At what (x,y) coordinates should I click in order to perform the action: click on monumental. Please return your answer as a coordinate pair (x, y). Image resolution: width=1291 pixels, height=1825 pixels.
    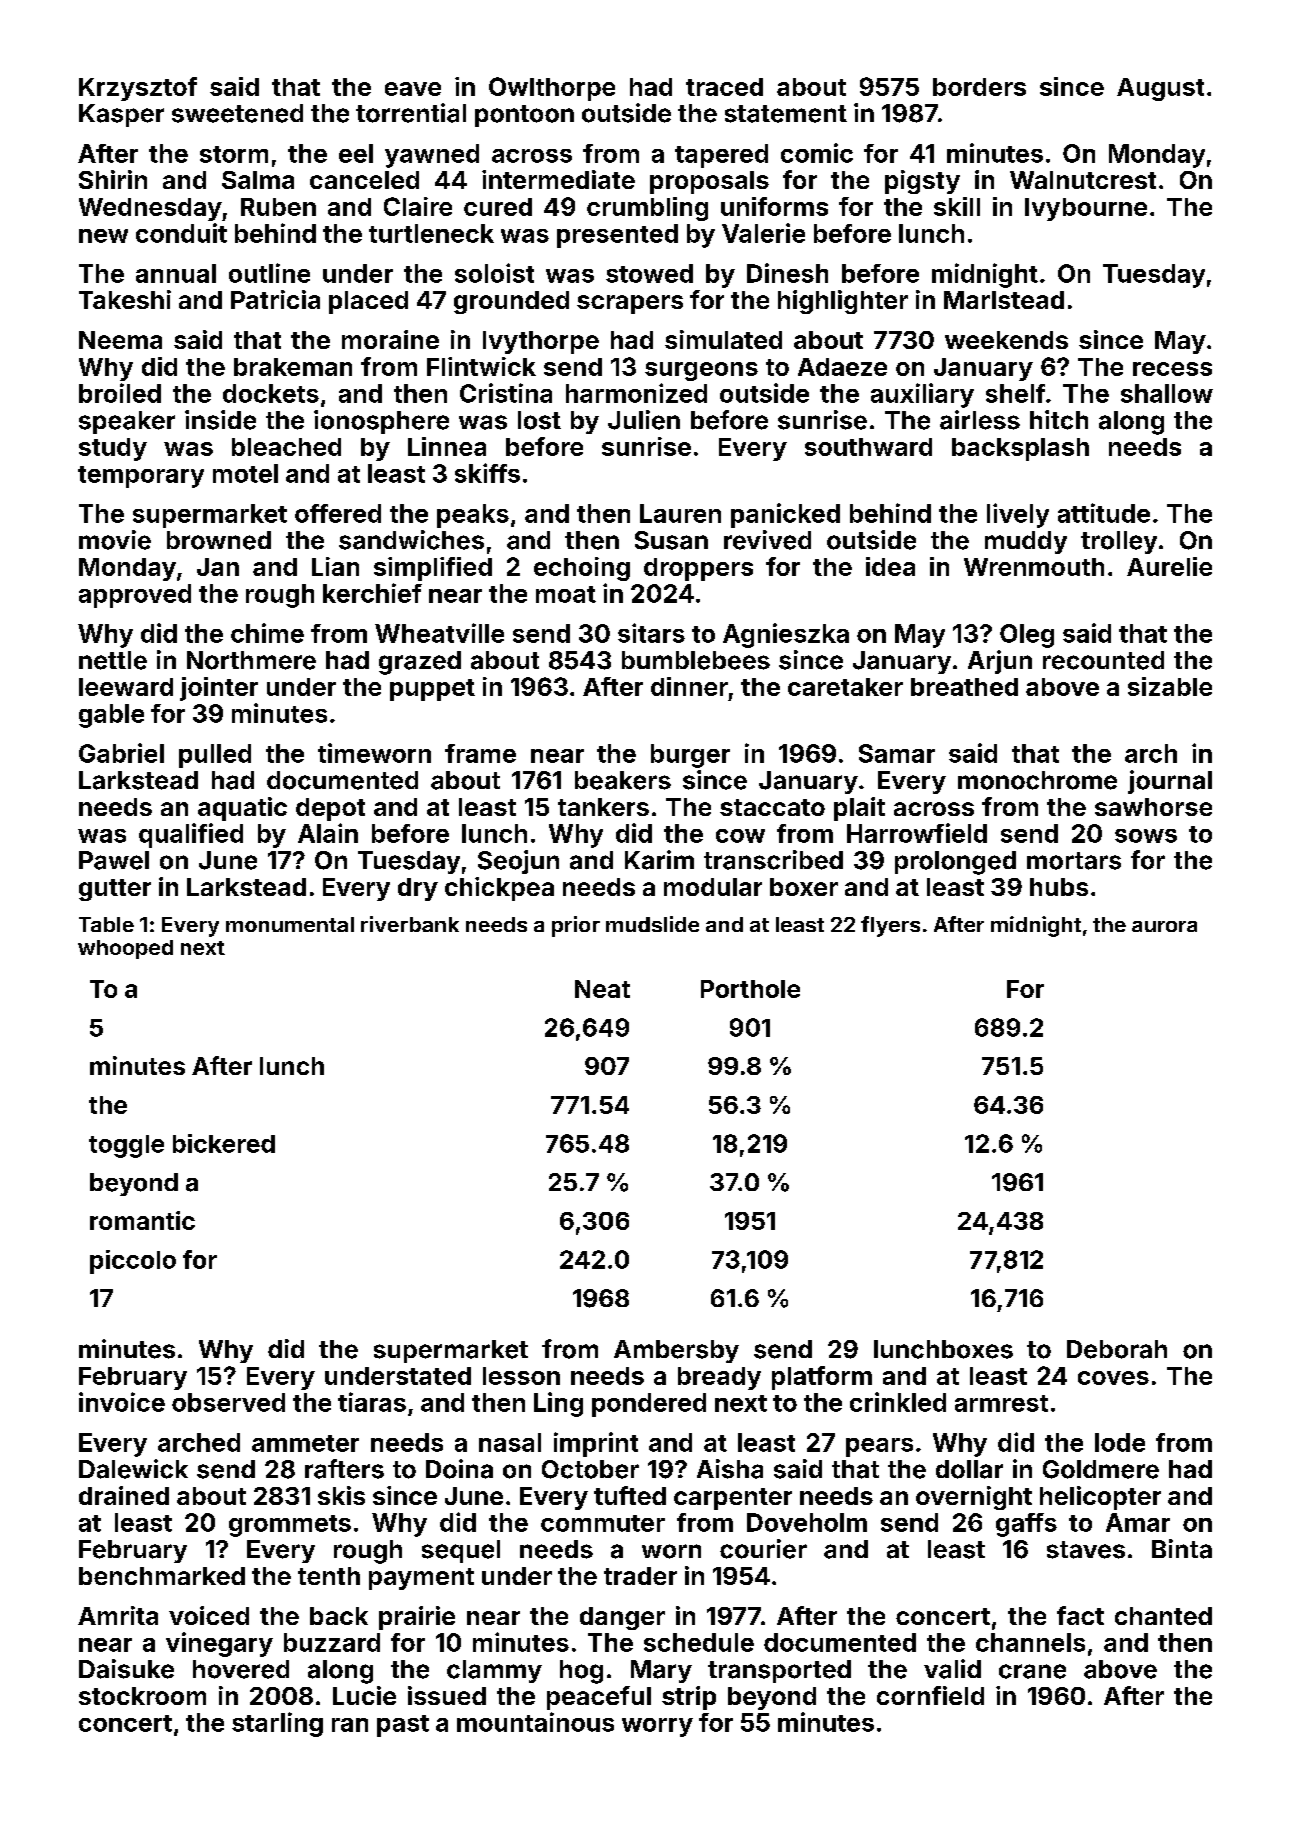
    Looking at the image, I should click on (290, 924).
